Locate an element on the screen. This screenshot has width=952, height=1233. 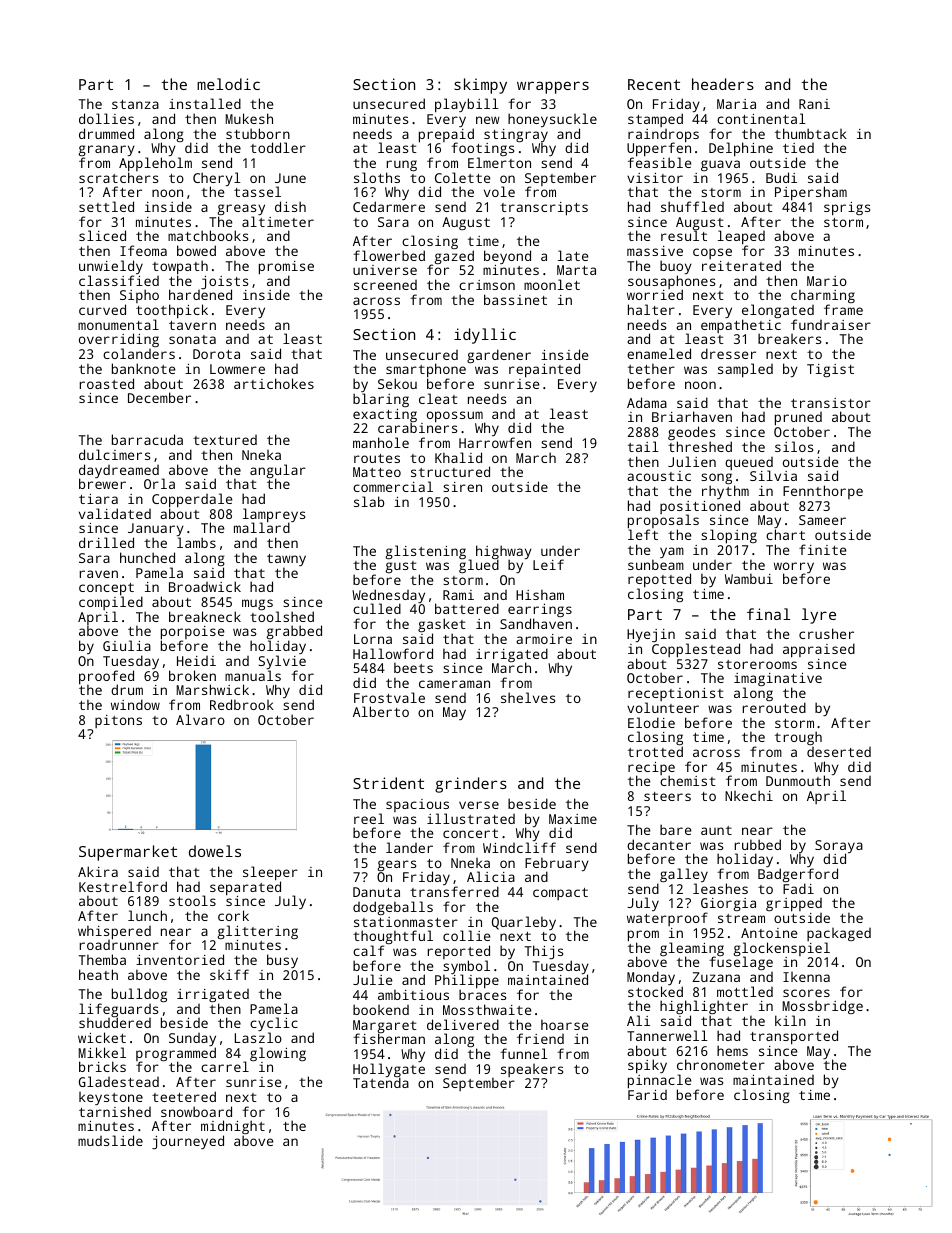
Copperdale is located at coordinates (192, 500).
